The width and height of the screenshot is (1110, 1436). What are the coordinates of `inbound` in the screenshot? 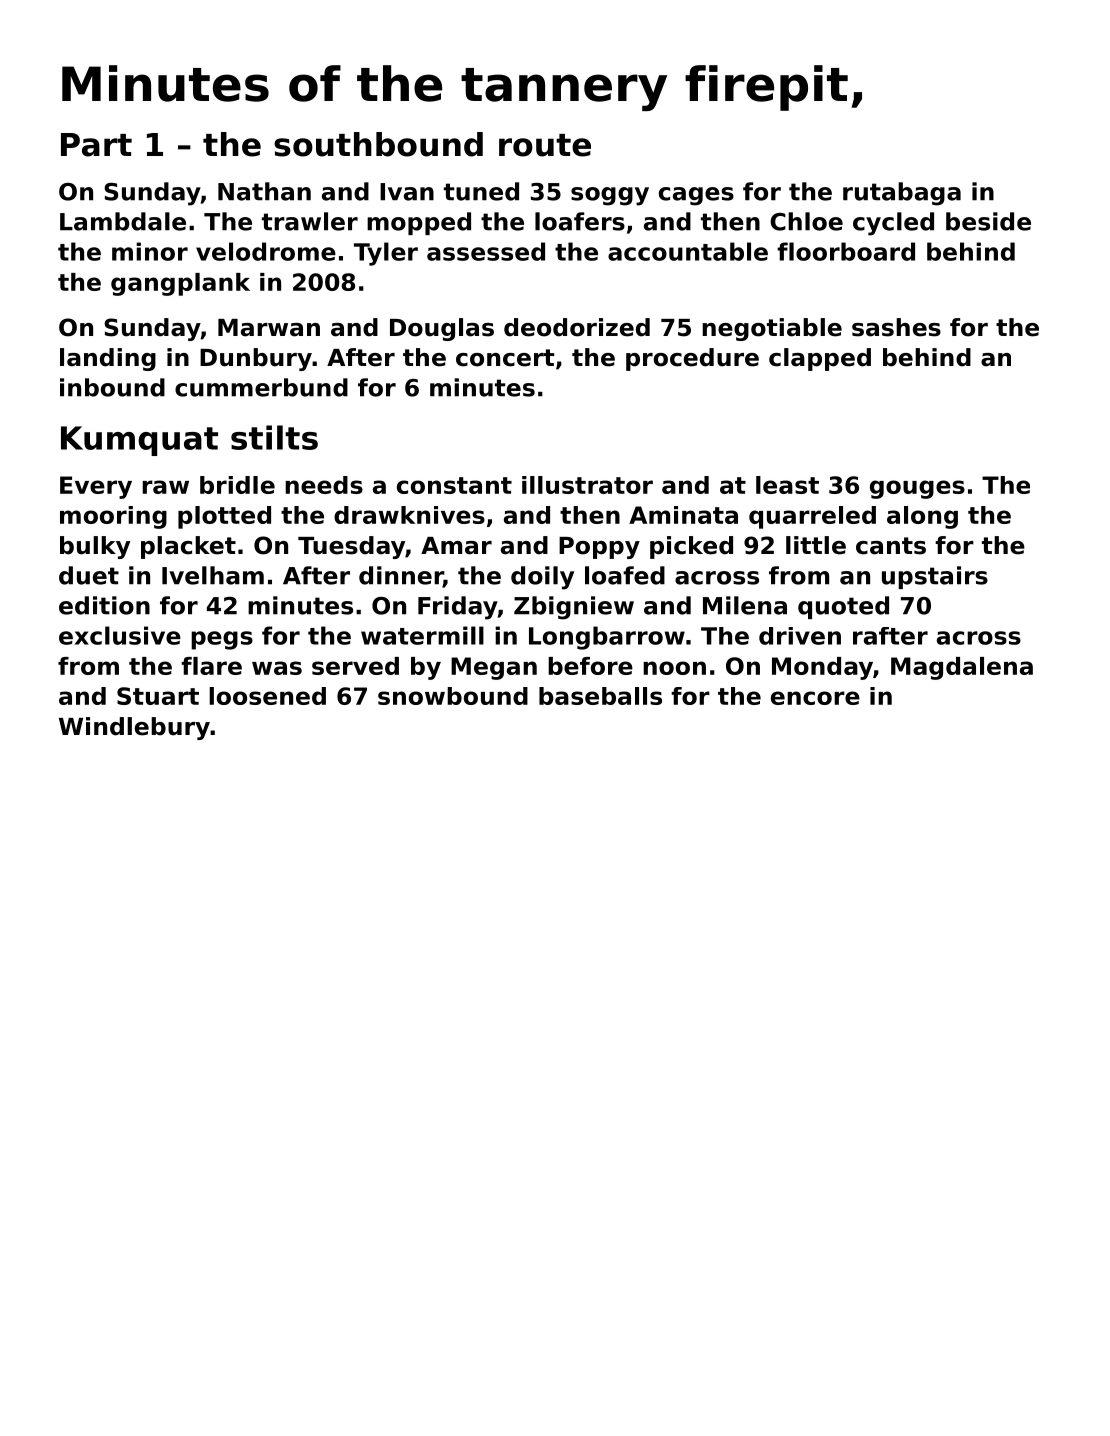 It's located at (112, 387).
